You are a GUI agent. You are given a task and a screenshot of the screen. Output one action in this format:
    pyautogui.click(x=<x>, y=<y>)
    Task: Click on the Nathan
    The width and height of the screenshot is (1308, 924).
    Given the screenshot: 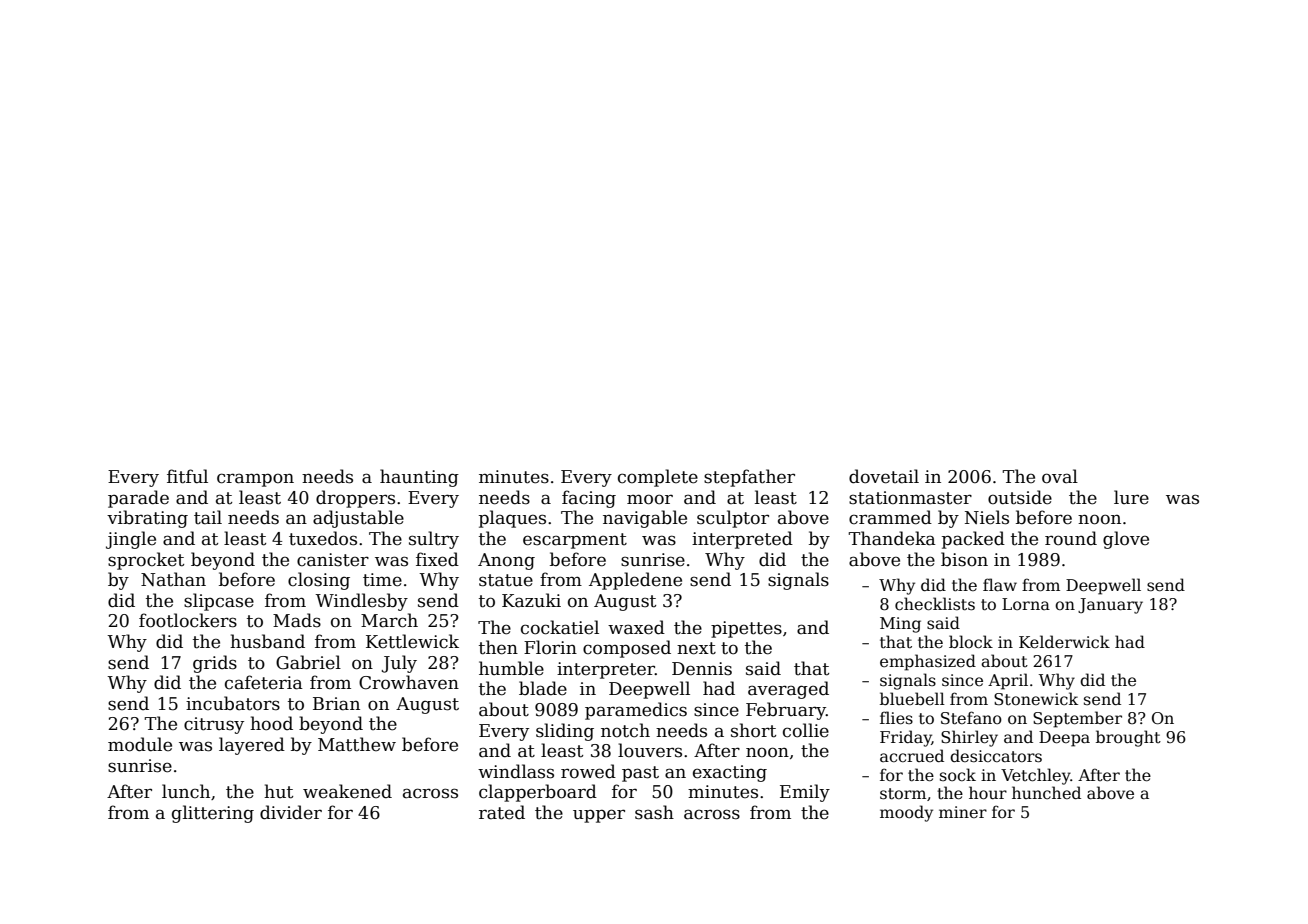 What is the action you would take?
    pyautogui.click(x=173, y=579)
